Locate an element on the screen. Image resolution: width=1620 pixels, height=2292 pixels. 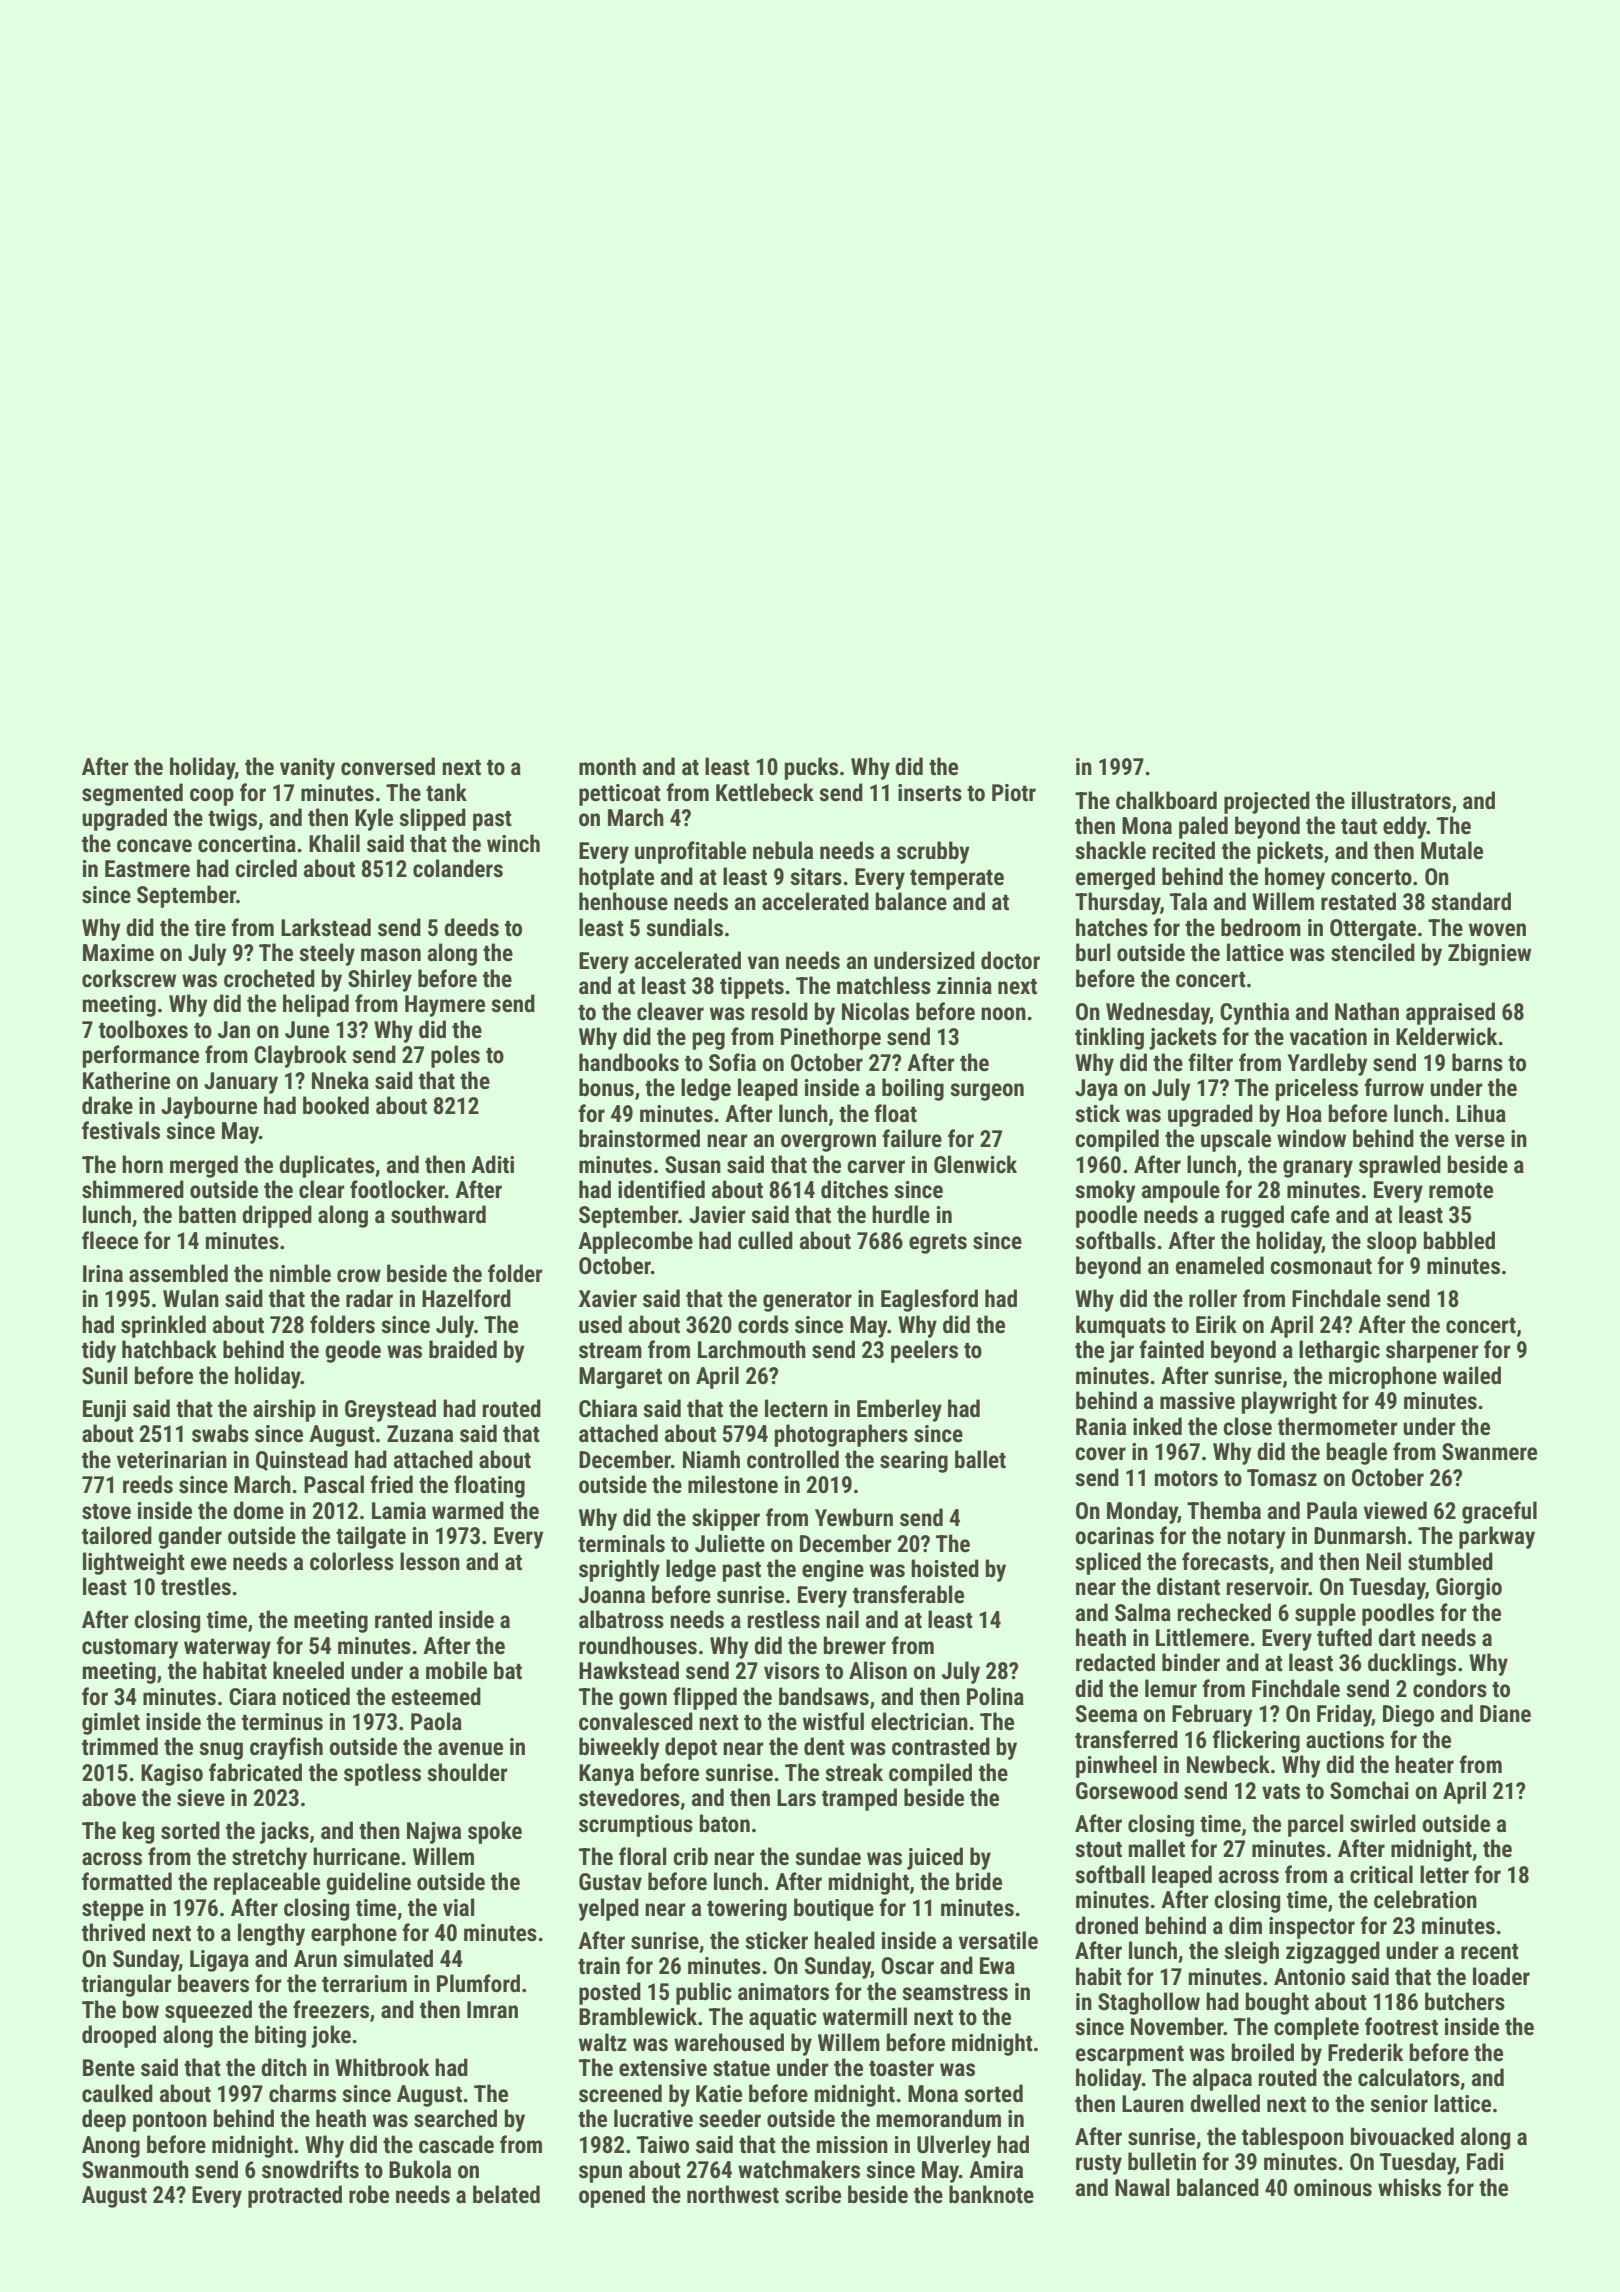
chalkboard is located at coordinates (1166, 800).
